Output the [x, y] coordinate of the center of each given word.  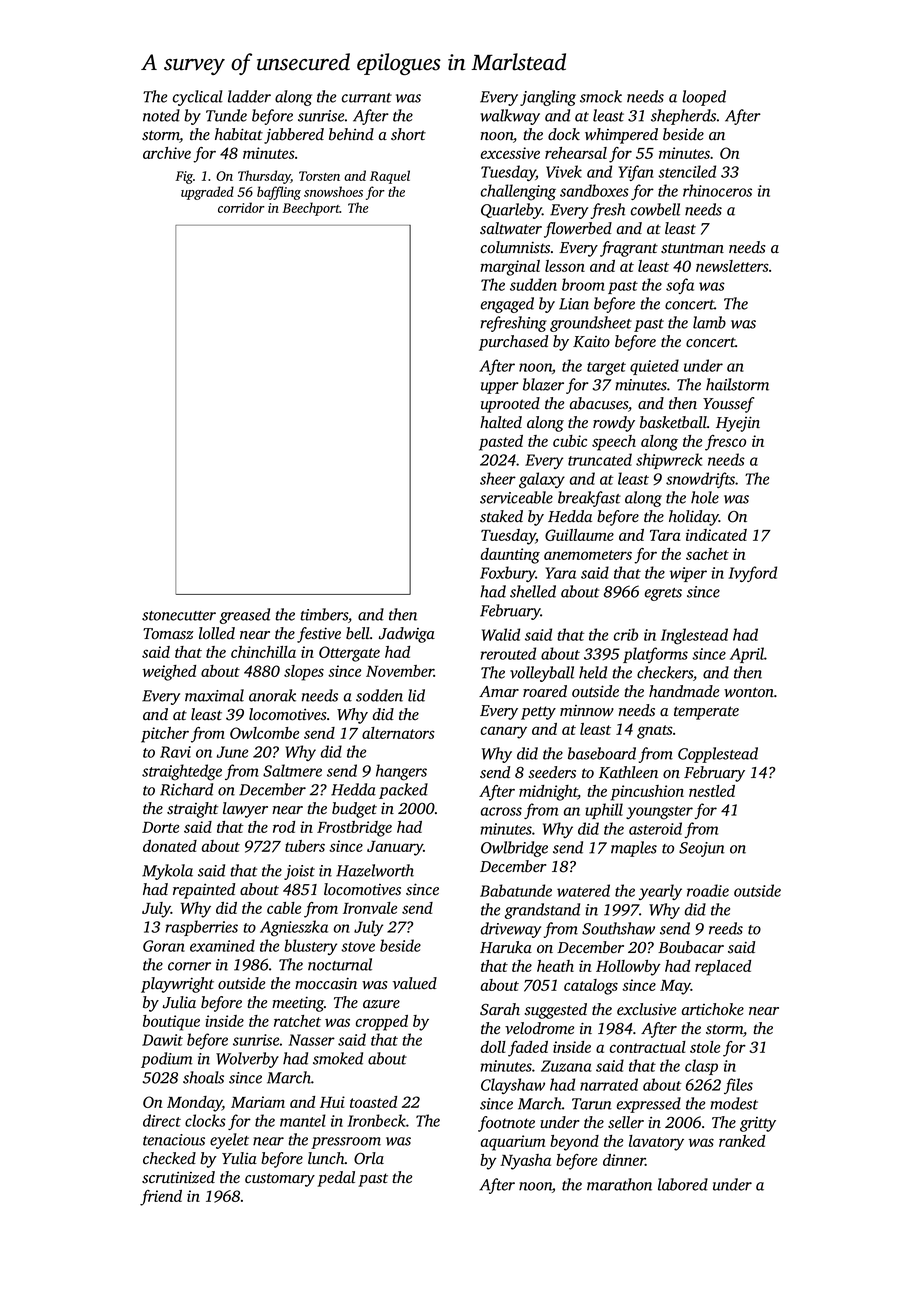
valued [415, 983]
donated [170, 846]
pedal [336, 1179]
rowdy [614, 424]
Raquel [390, 177]
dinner [624, 1160]
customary [280, 1180]
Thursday [264, 177]
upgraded [207, 193]
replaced [723, 968]
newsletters [732, 266]
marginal [510, 268]
